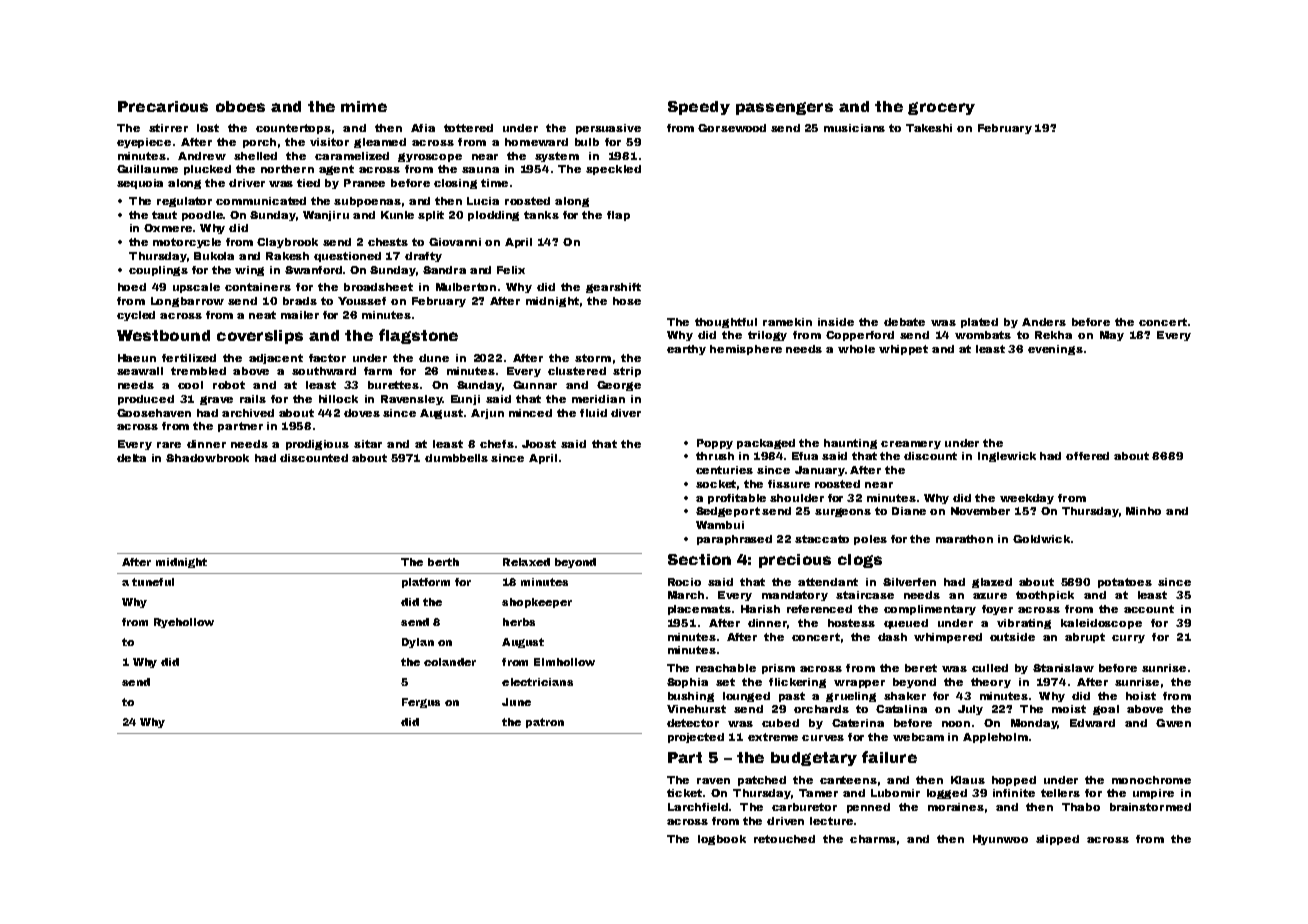 The width and height of the image is (1308, 924). What do you see at coordinates (983, 335) in the image?
I see `wombats` at bounding box center [983, 335].
